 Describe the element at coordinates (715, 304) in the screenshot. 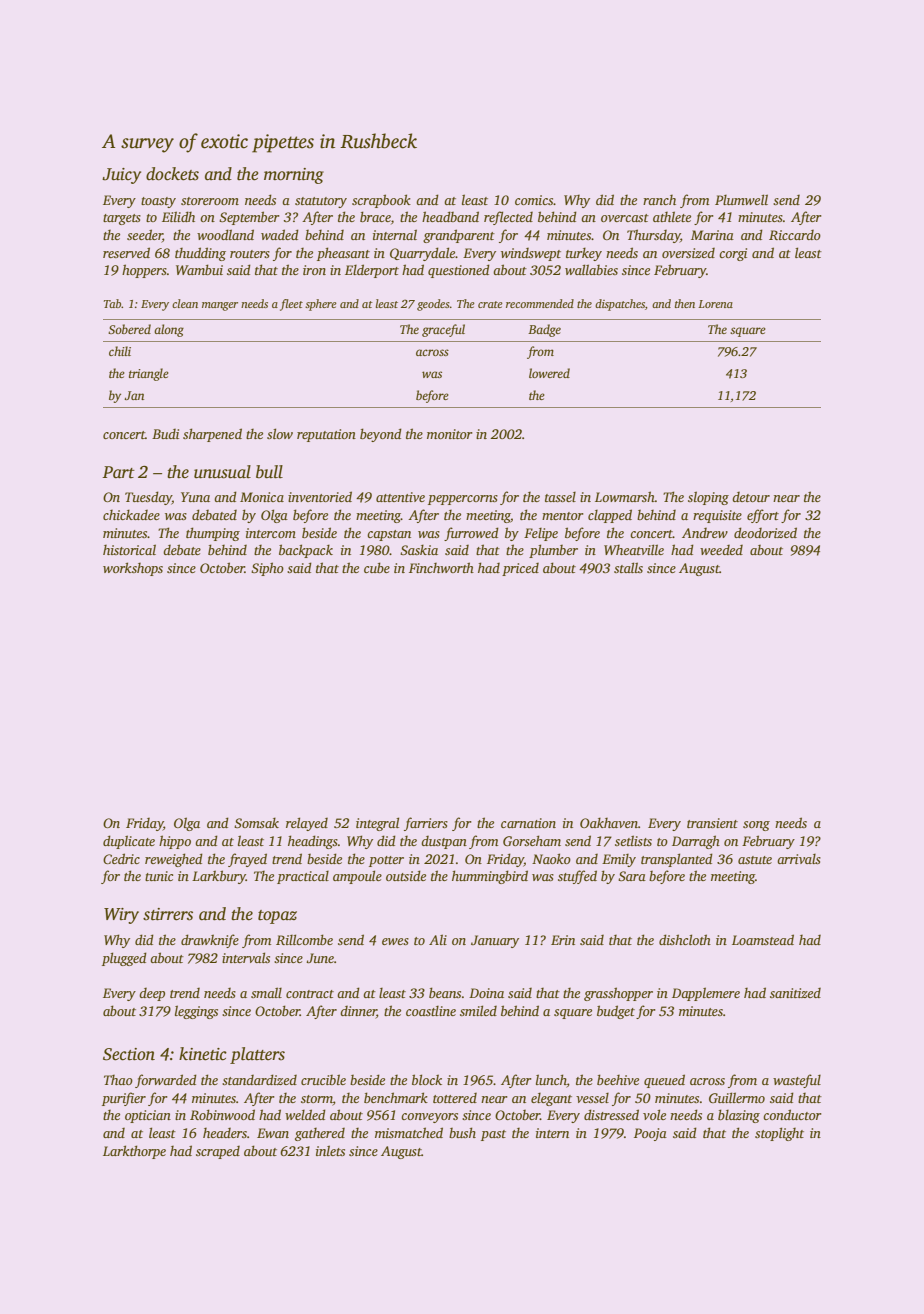

I see `Lorena` at that location.
